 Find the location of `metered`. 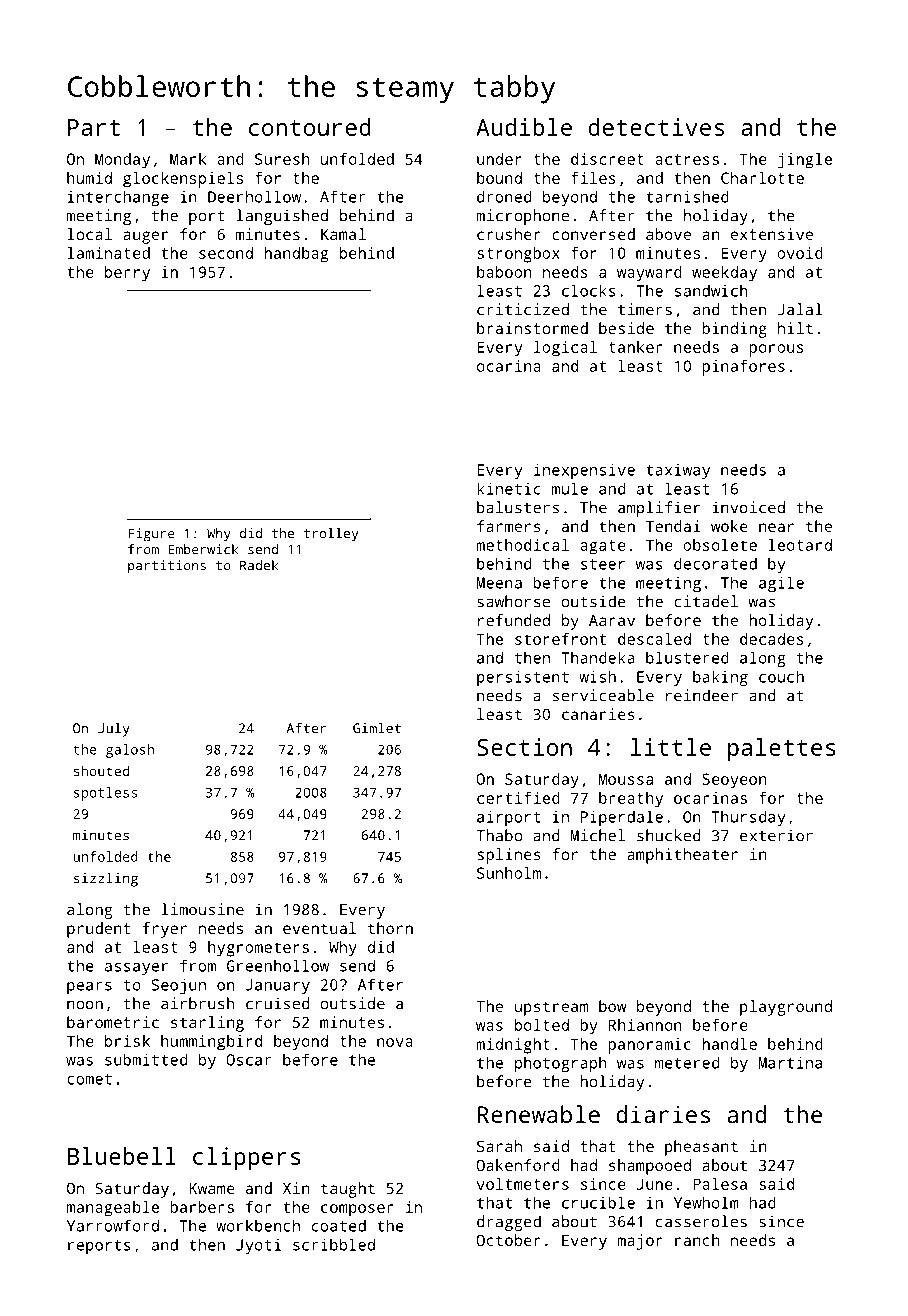

metered is located at coordinates (687, 1062).
